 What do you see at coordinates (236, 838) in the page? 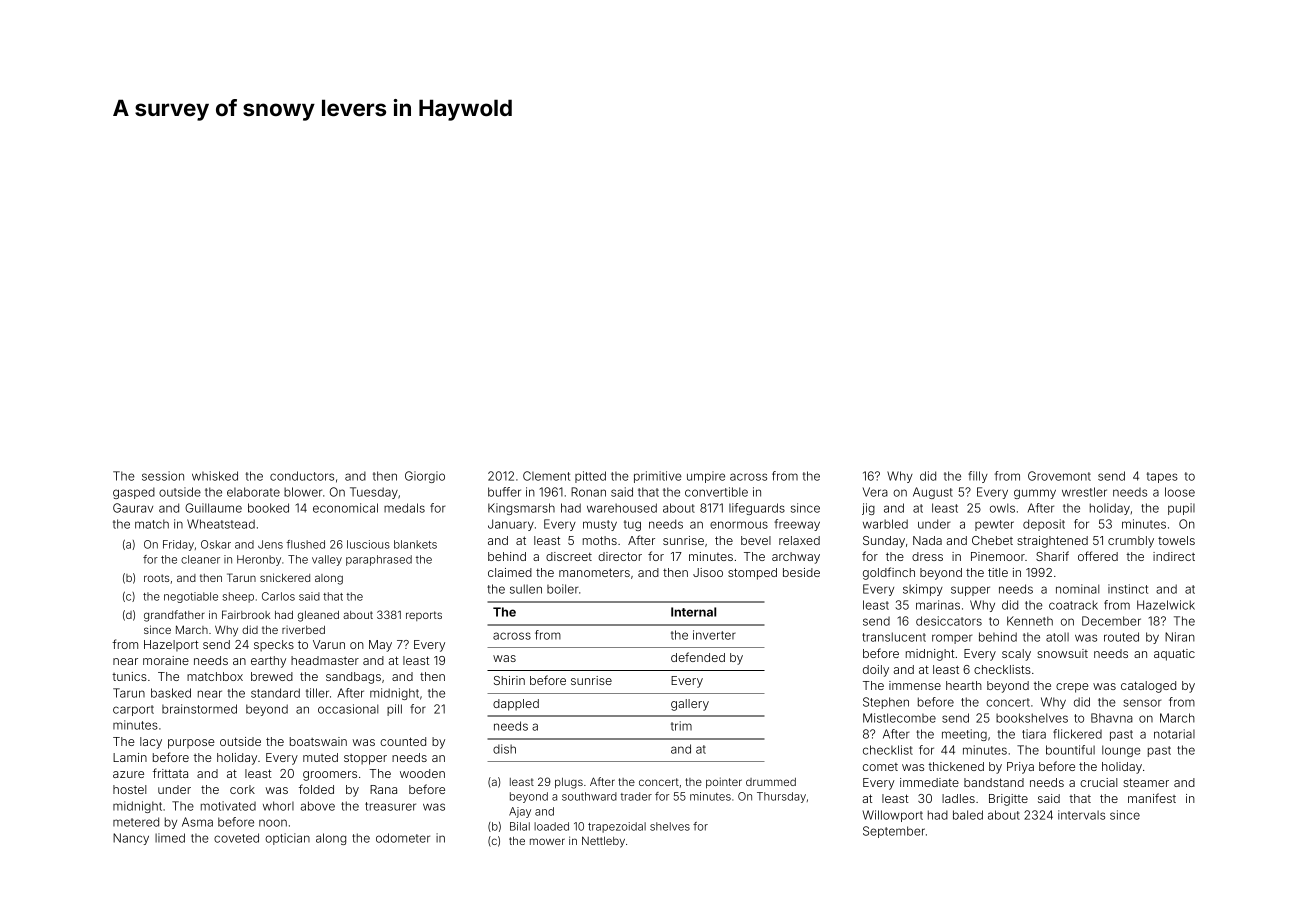
I see `coveted` at bounding box center [236, 838].
